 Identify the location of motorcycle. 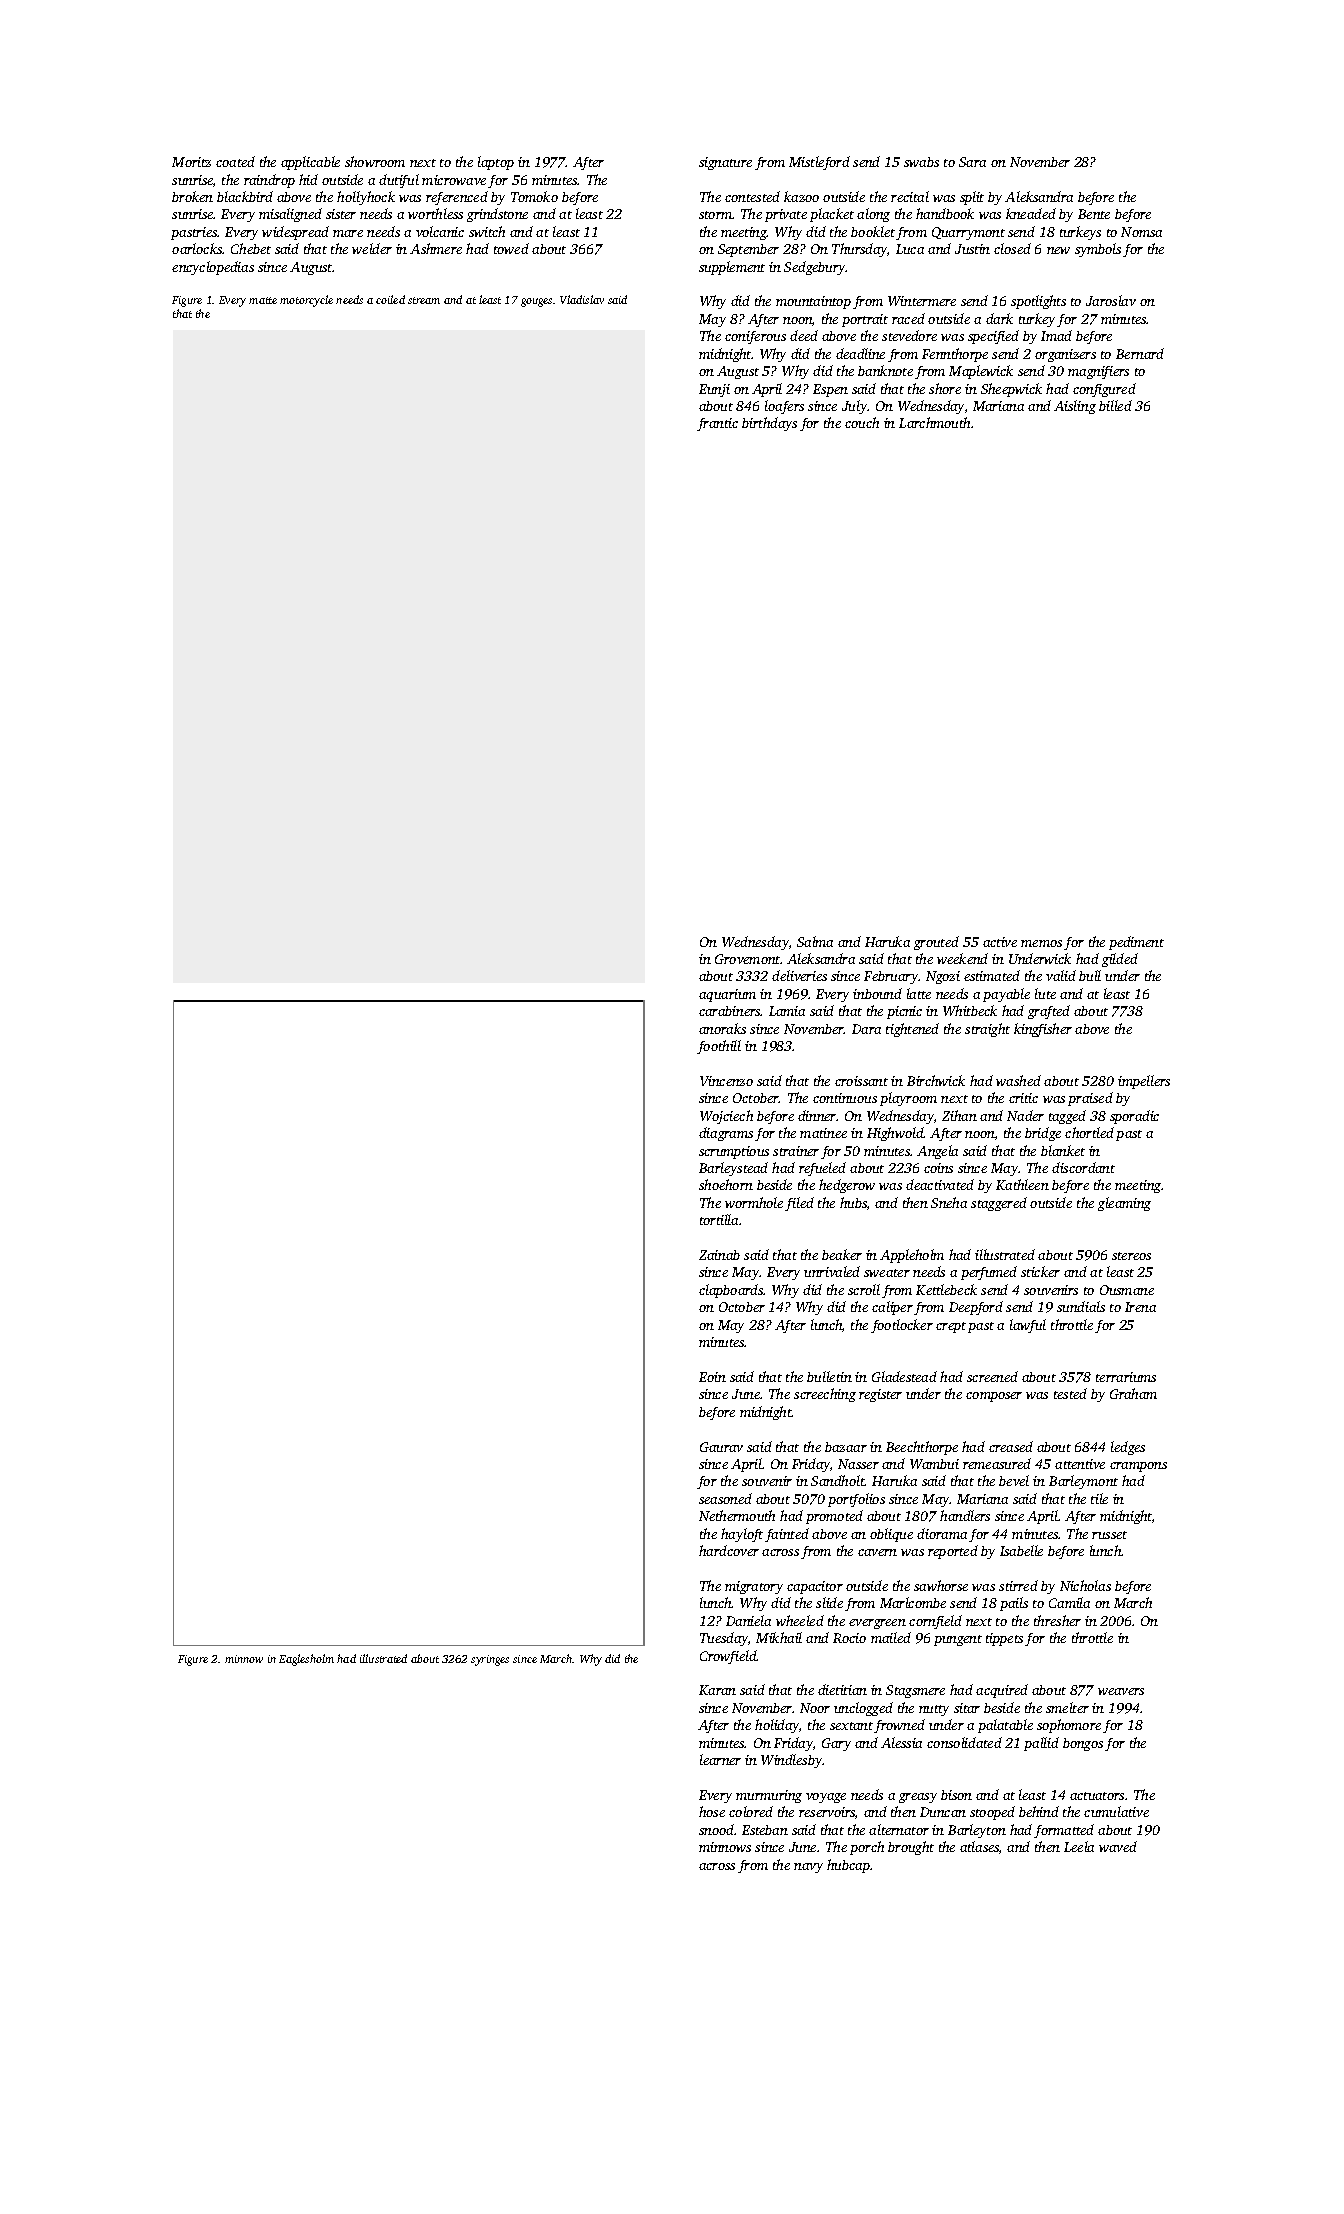
(306, 301).
